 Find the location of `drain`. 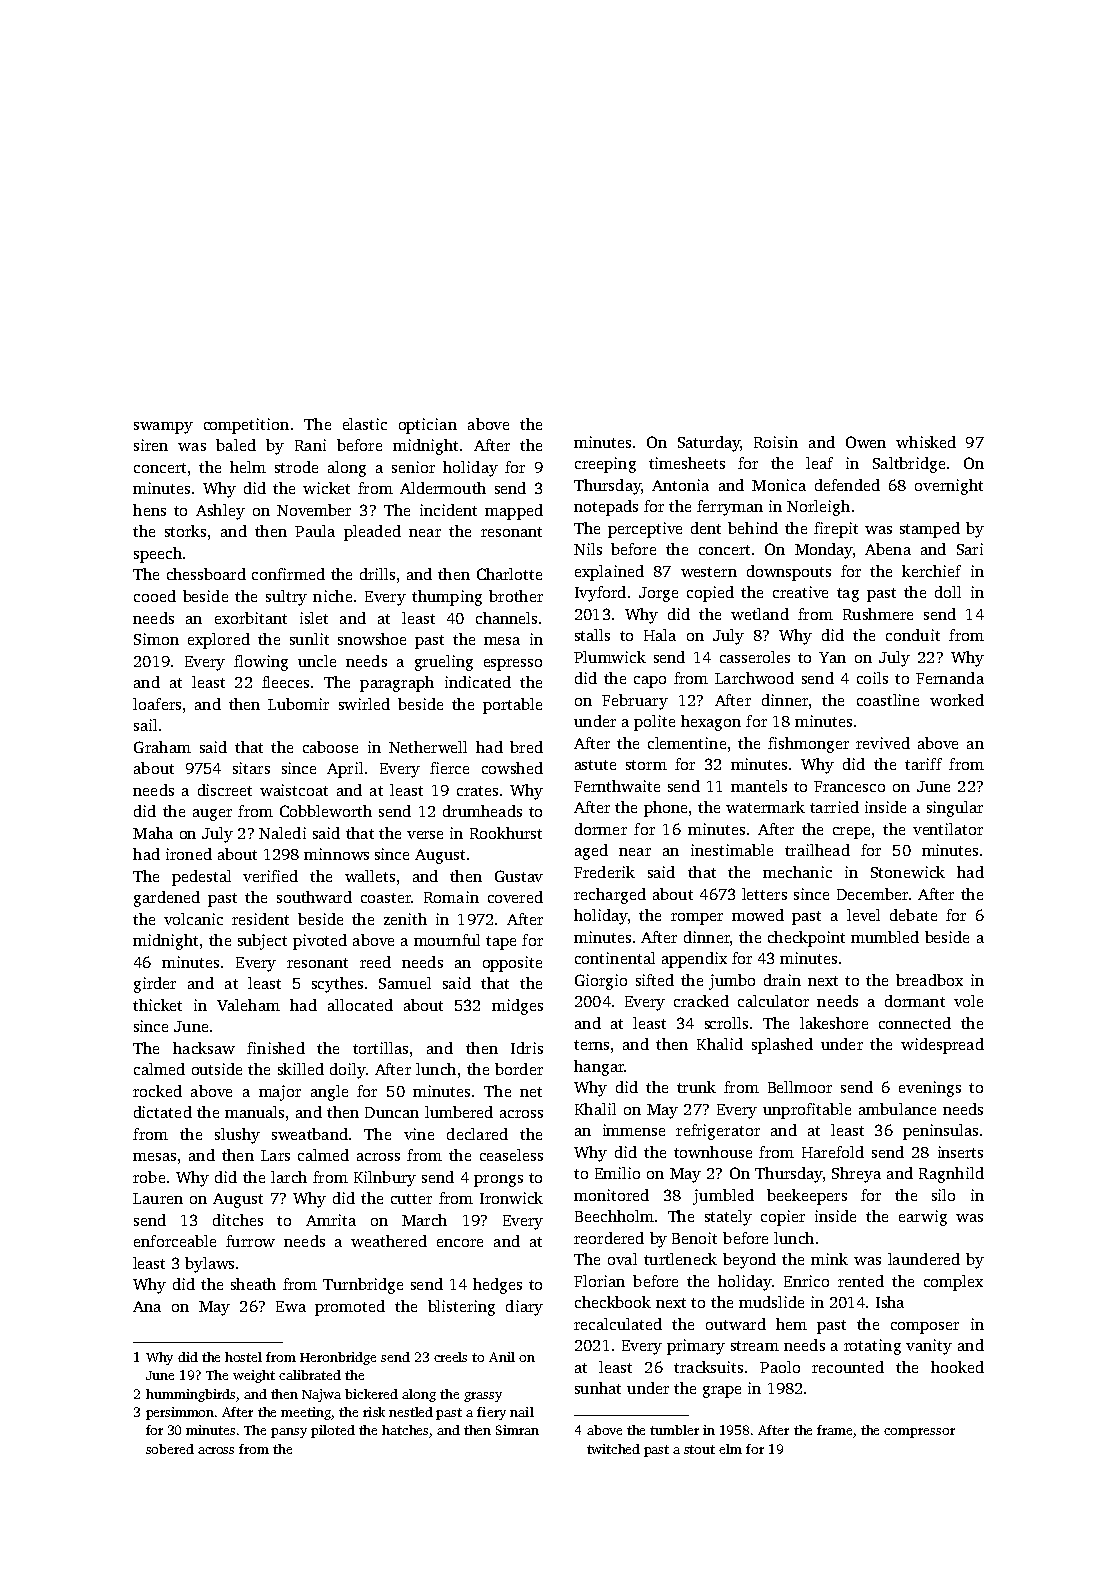

drain is located at coordinates (782, 980).
